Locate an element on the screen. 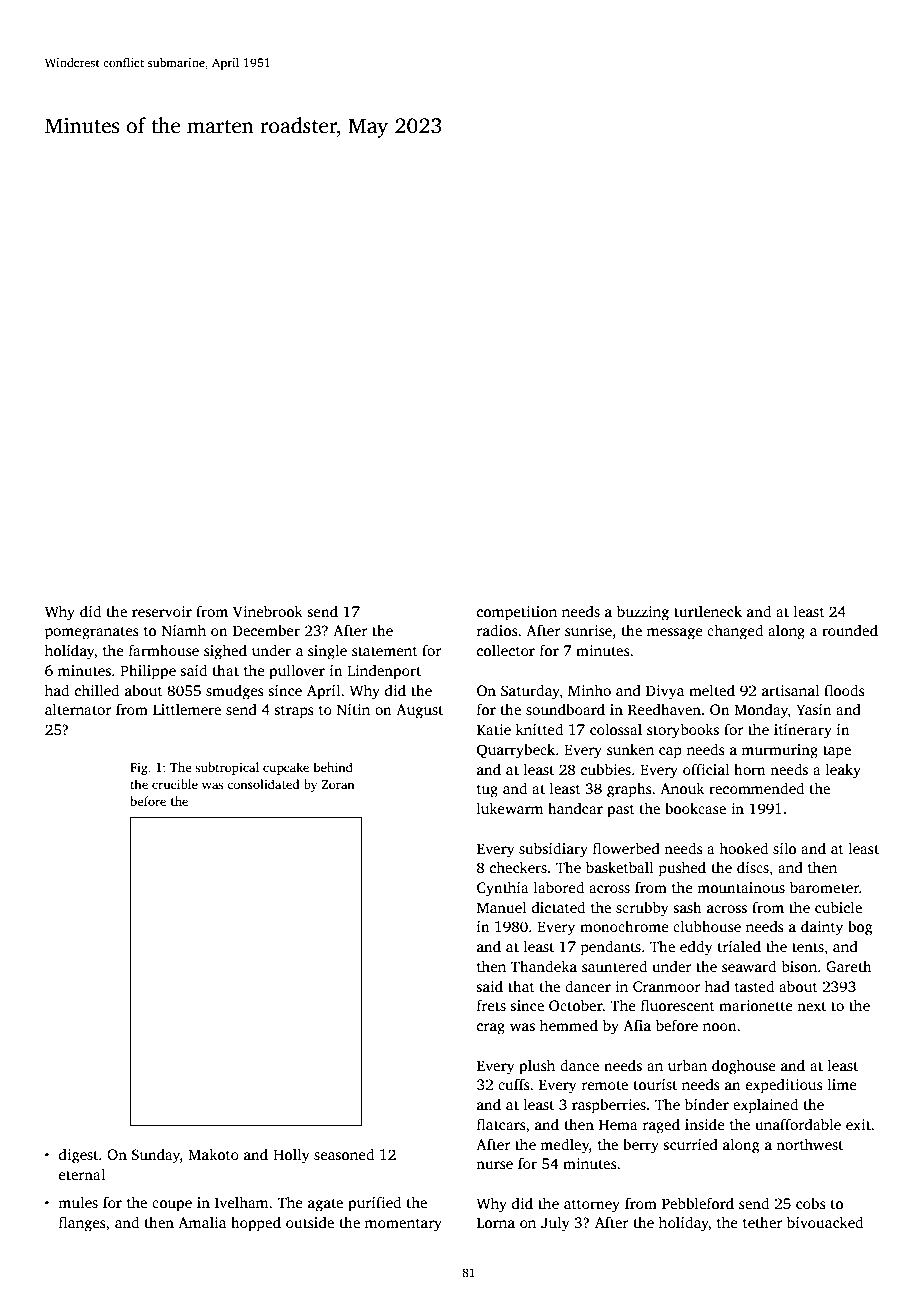 The image size is (924, 1314). momentary is located at coordinates (403, 1225).
